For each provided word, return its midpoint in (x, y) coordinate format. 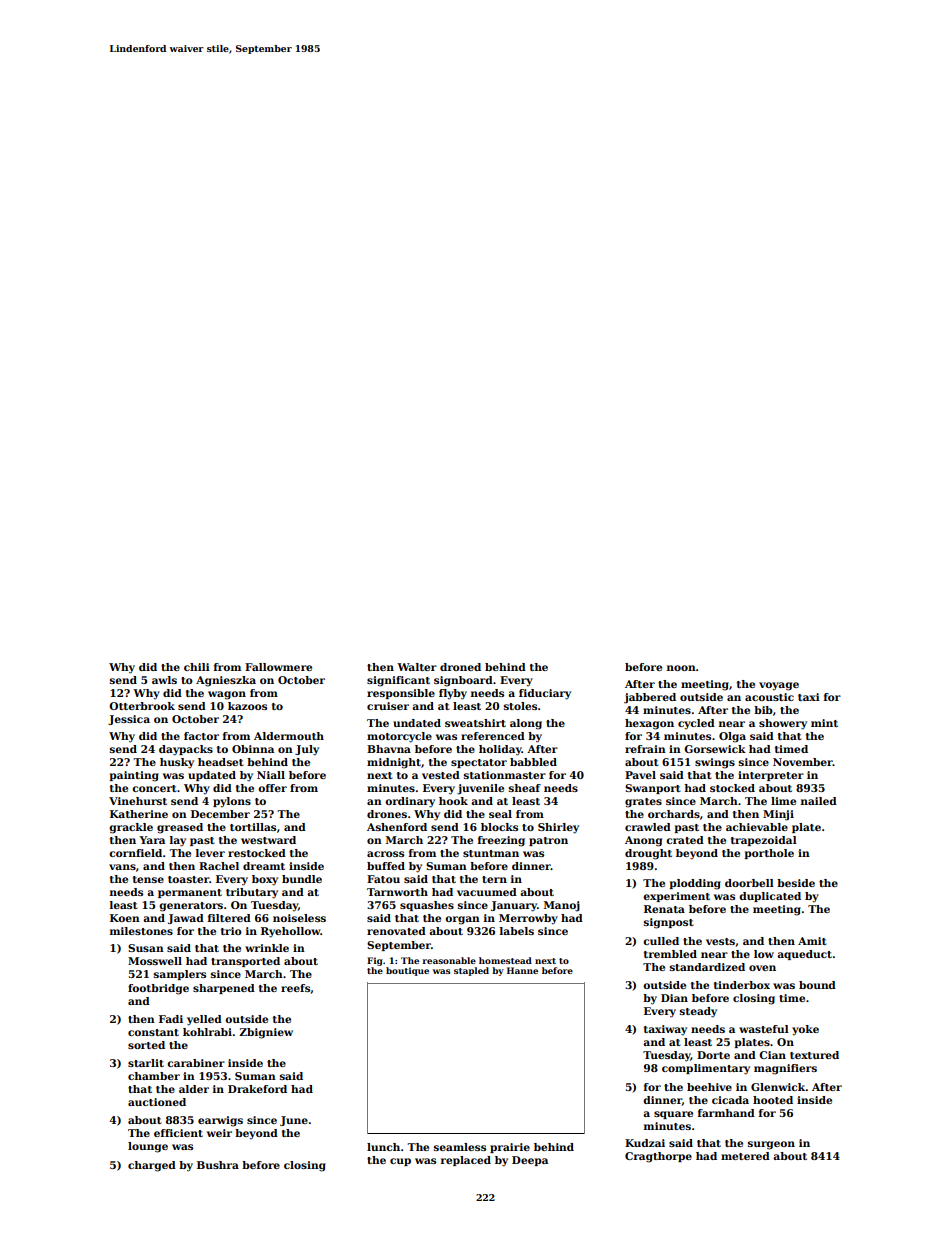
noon (681, 668)
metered (745, 1156)
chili (197, 667)
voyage (779, 686)
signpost (669, 923)
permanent (190, 893)
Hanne (522, 970)
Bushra (218, 1165)
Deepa (530, 1161)
